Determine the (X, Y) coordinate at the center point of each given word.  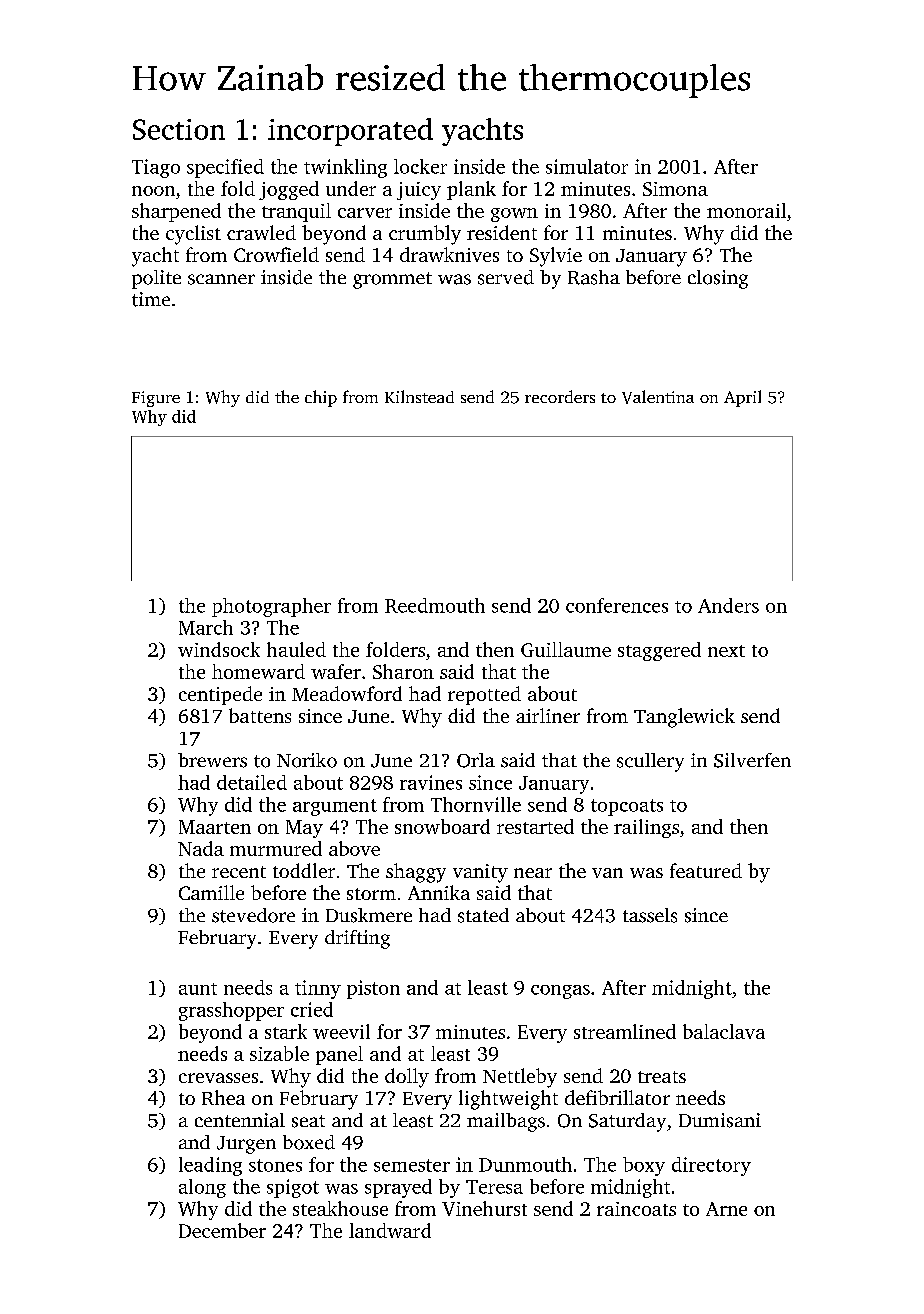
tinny (318, 989)
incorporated (350, 132)
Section (179, 129)
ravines (431, 782)
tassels (650, 915)
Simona (675, 189)
